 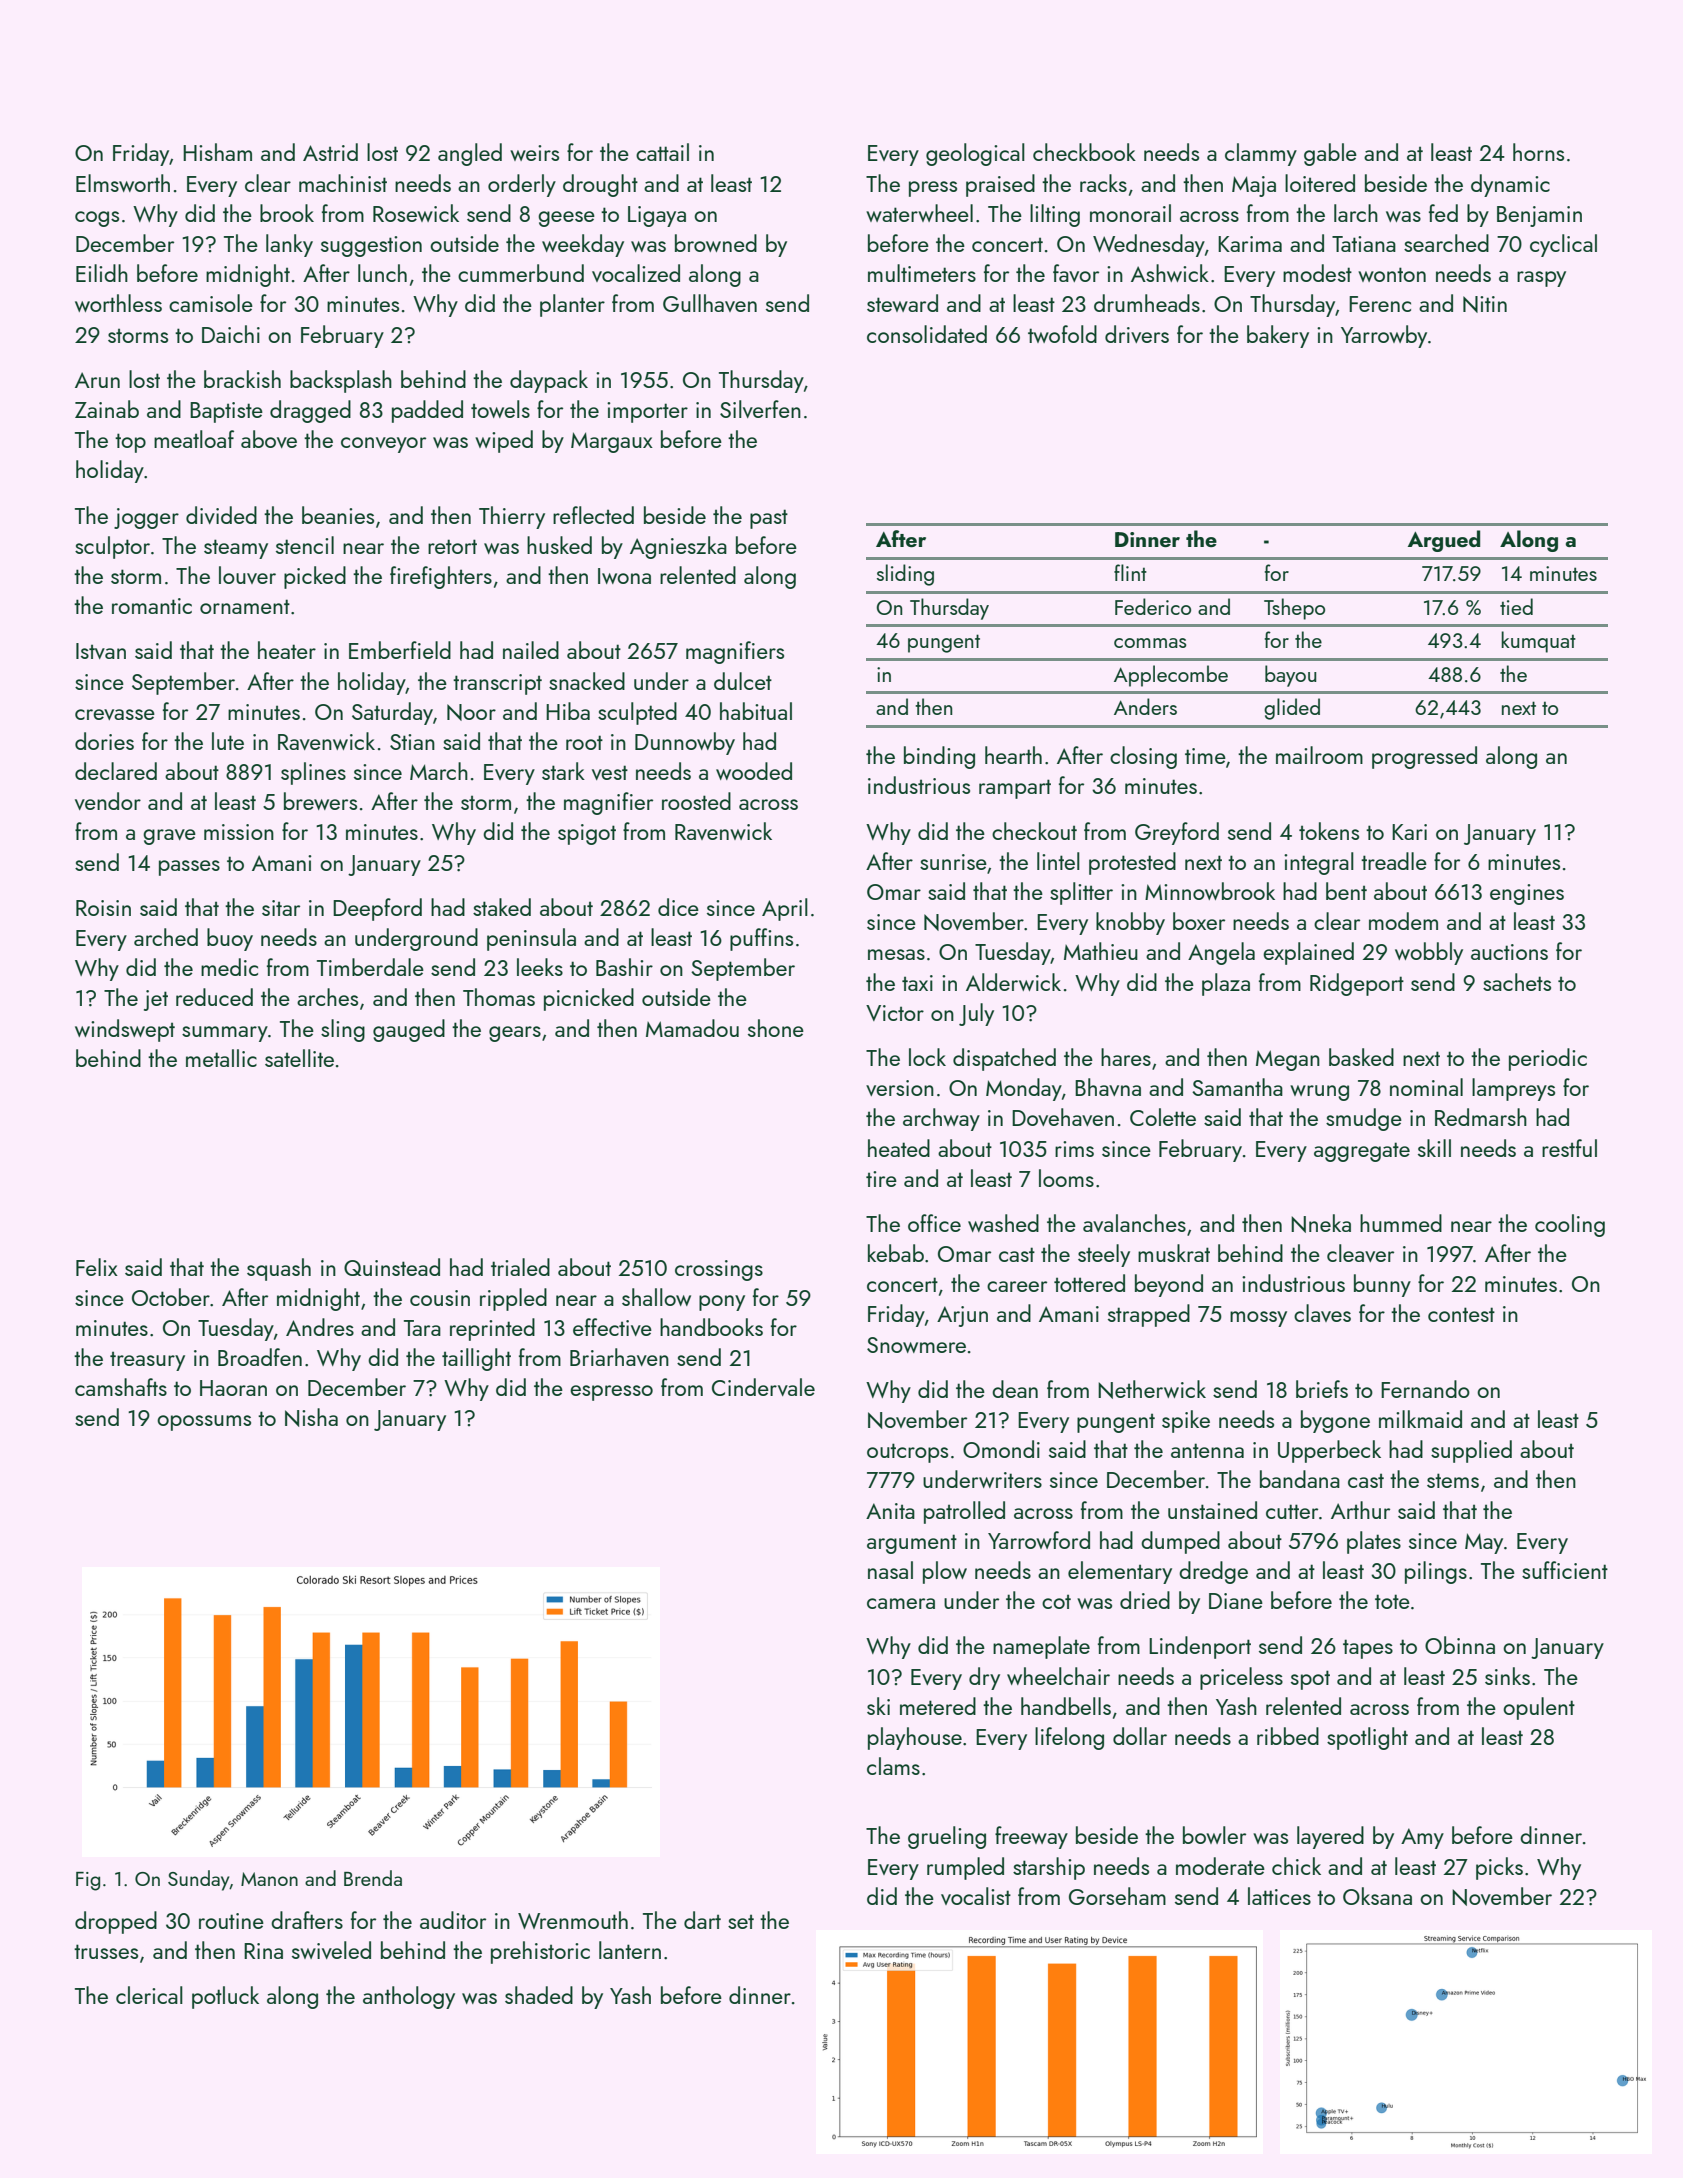 I want to click on Timberdale, so click(x=370, y=967).
